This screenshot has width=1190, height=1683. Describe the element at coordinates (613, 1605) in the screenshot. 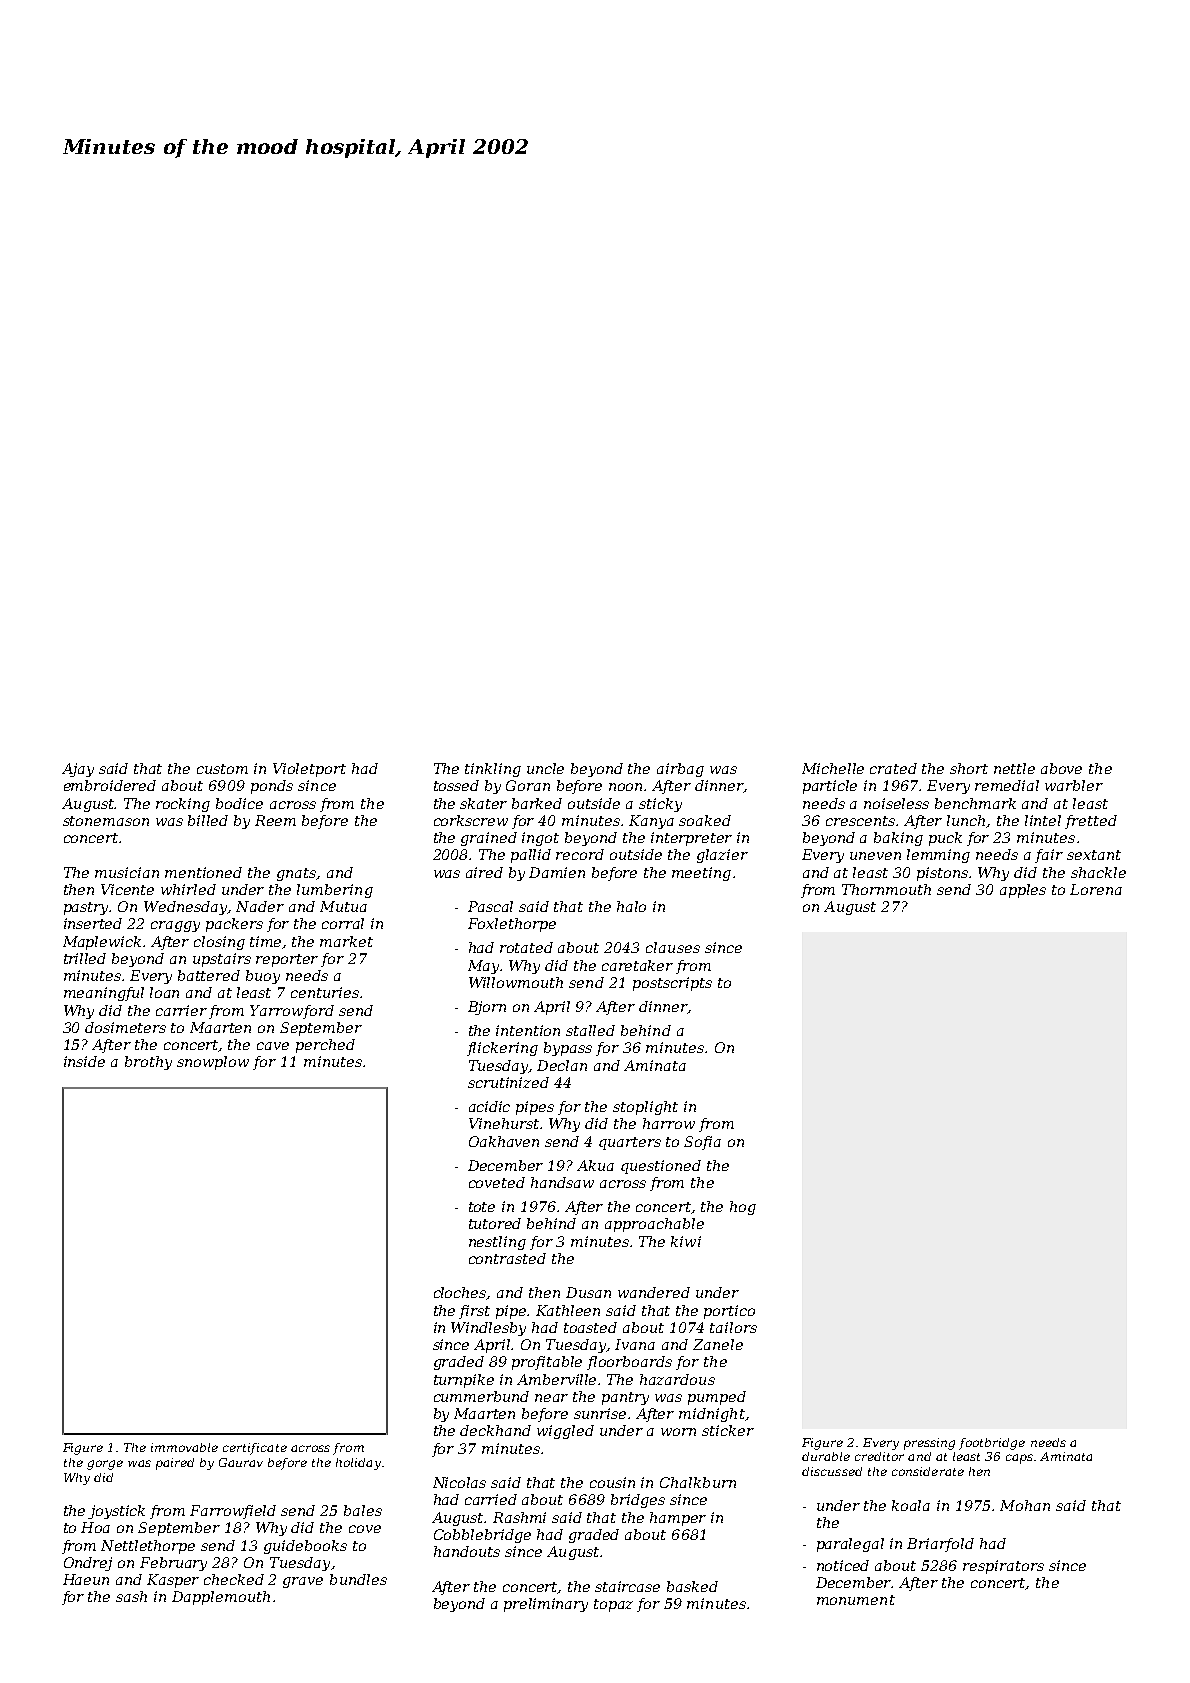

I see `topaz` at that location.
